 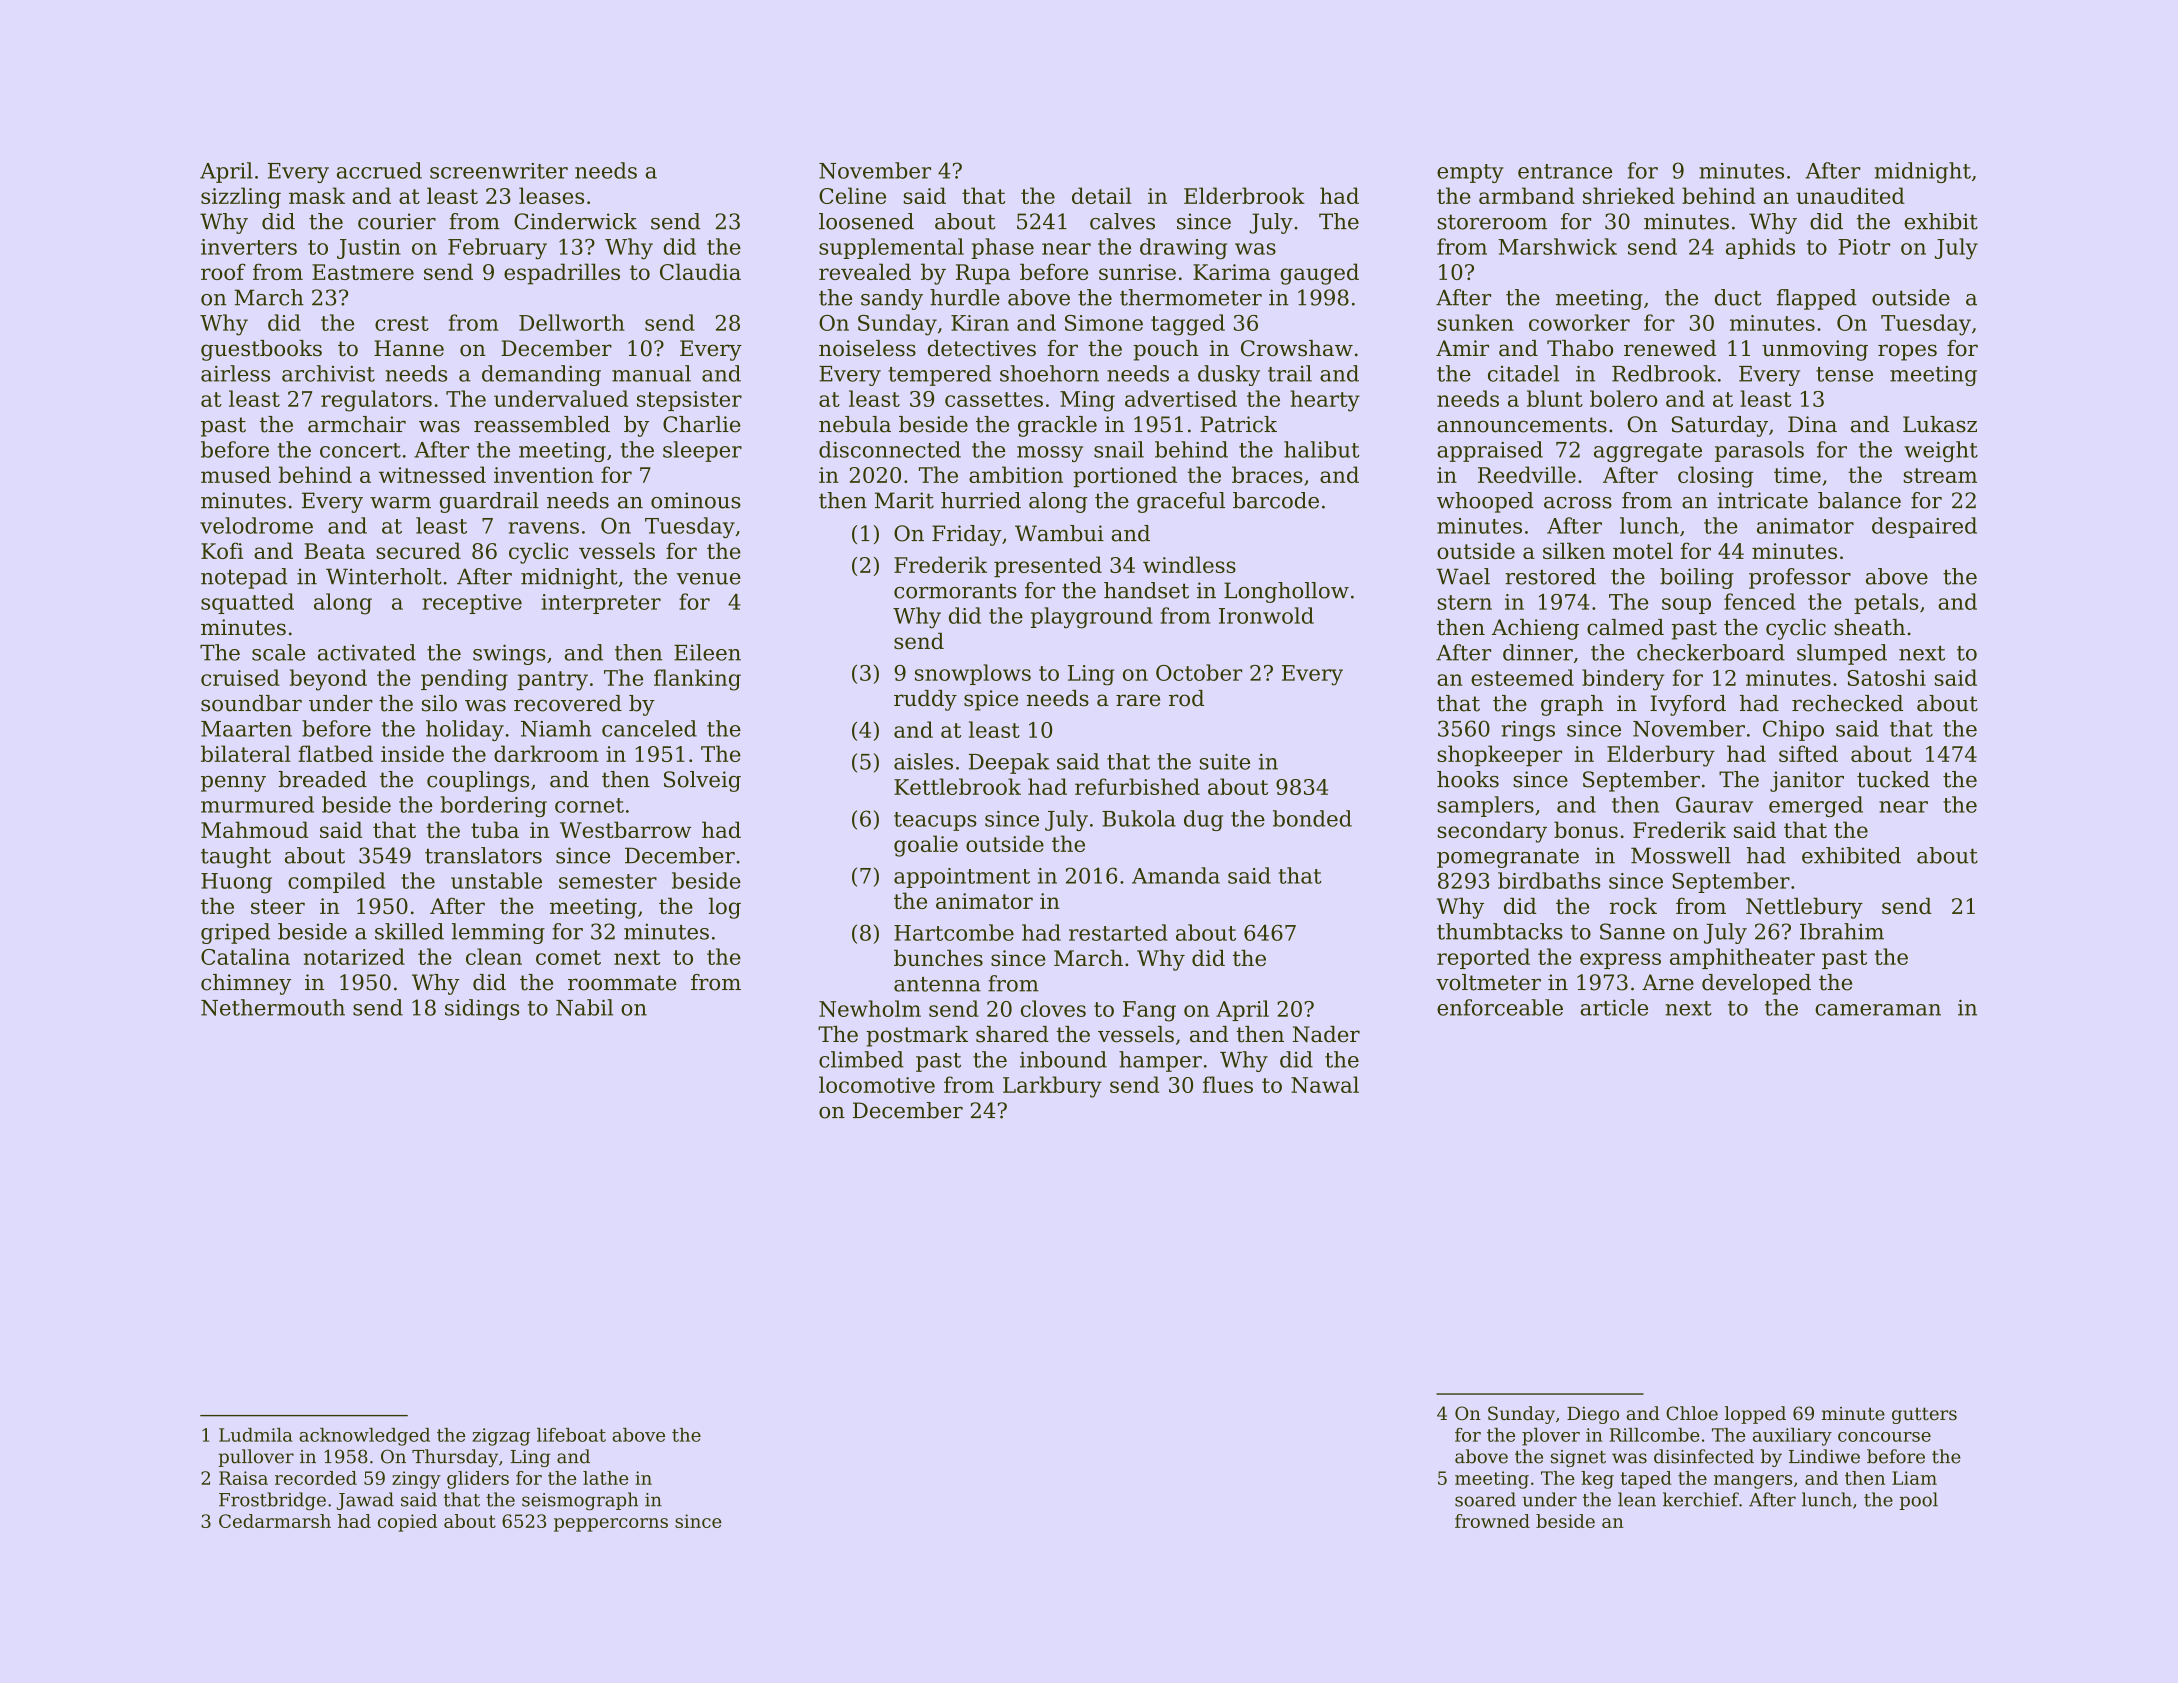 What do you see at coordinates (575, 221) in the screenshot?
I see `Cinderwick` at bounding box center [575, 221].
